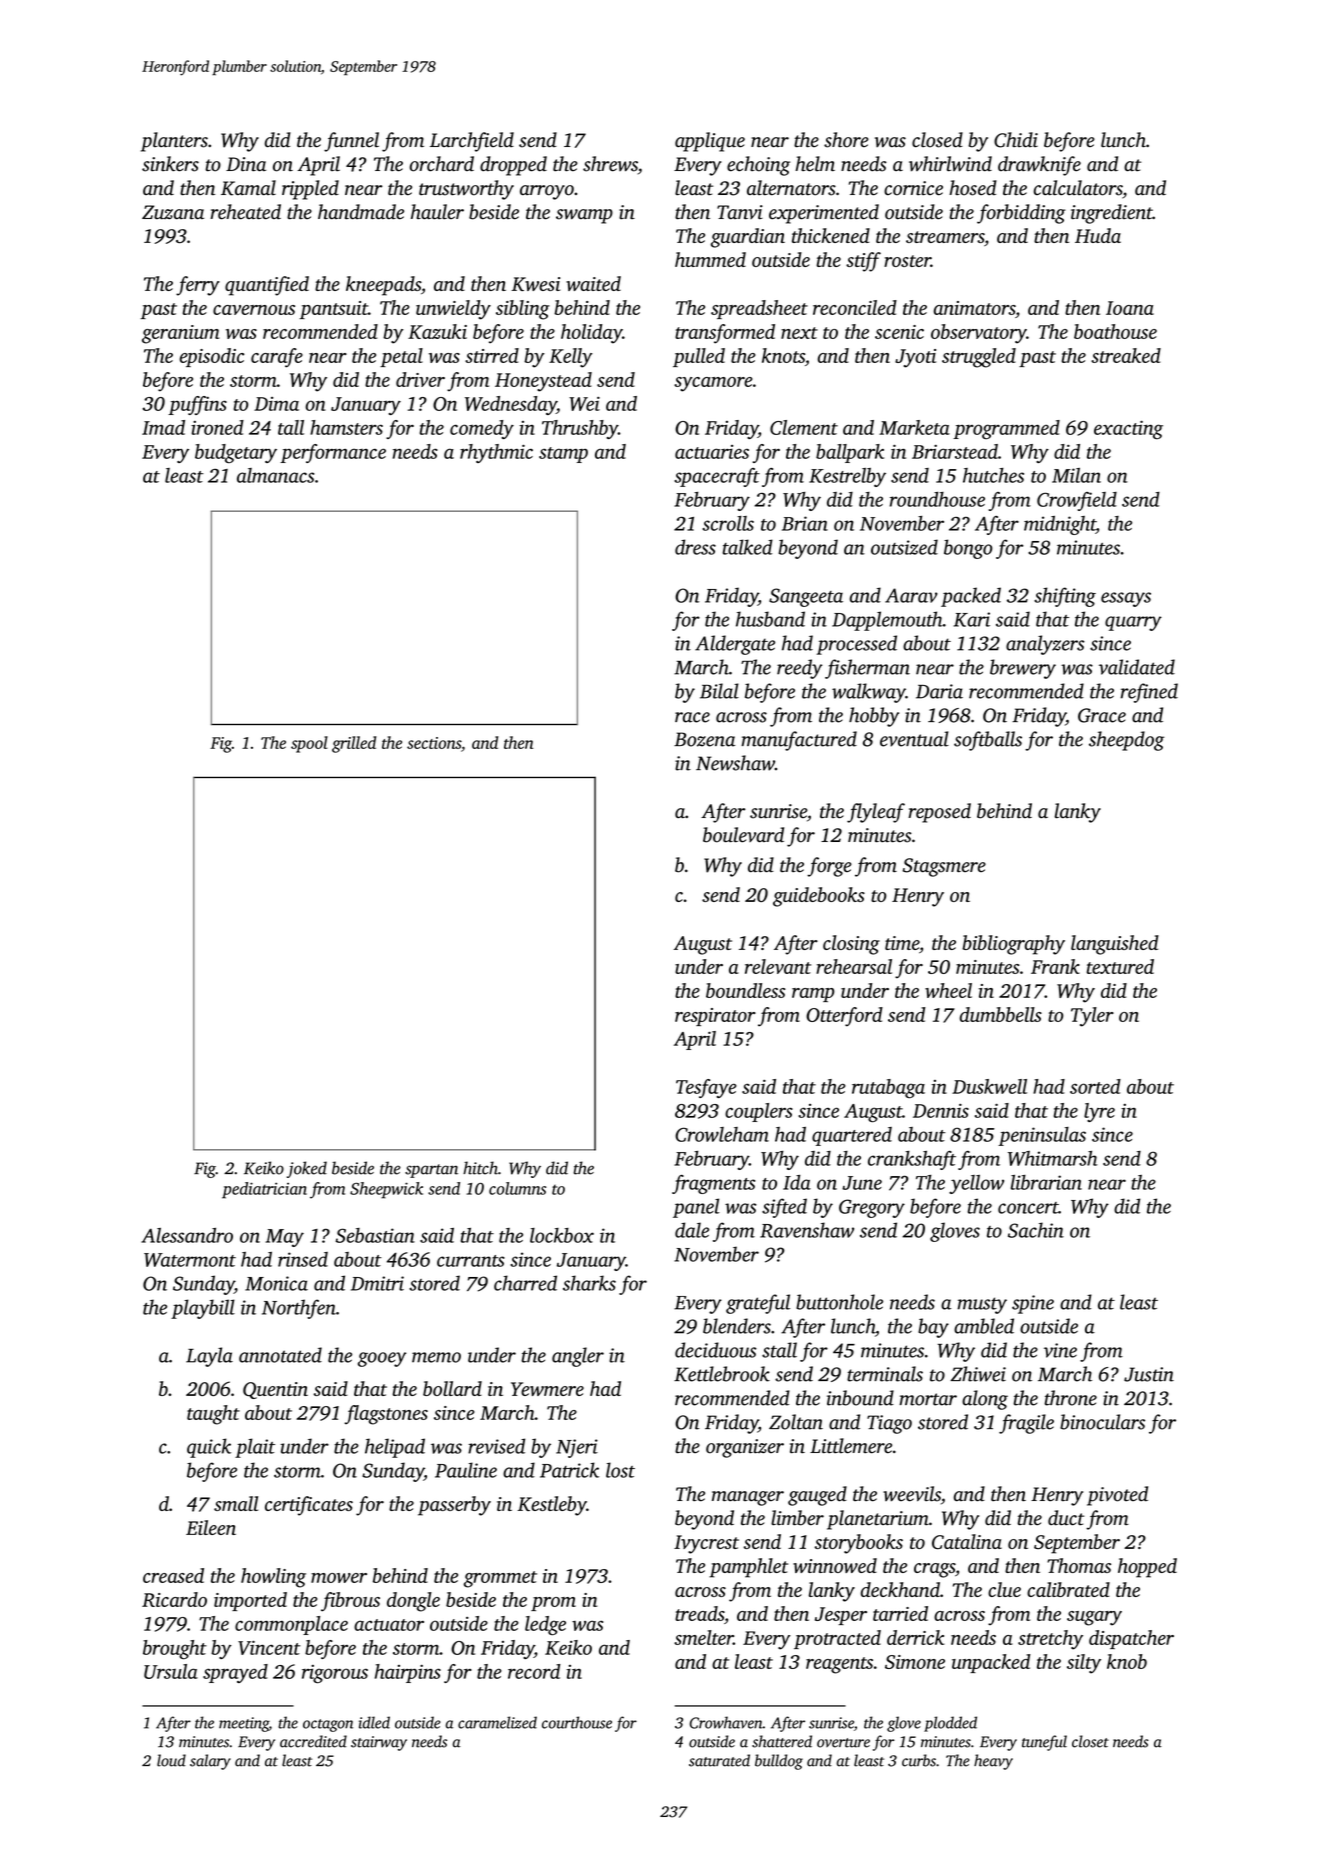 The image size is (1321, 1868). I want to click on loud, so click(171, 1760).
